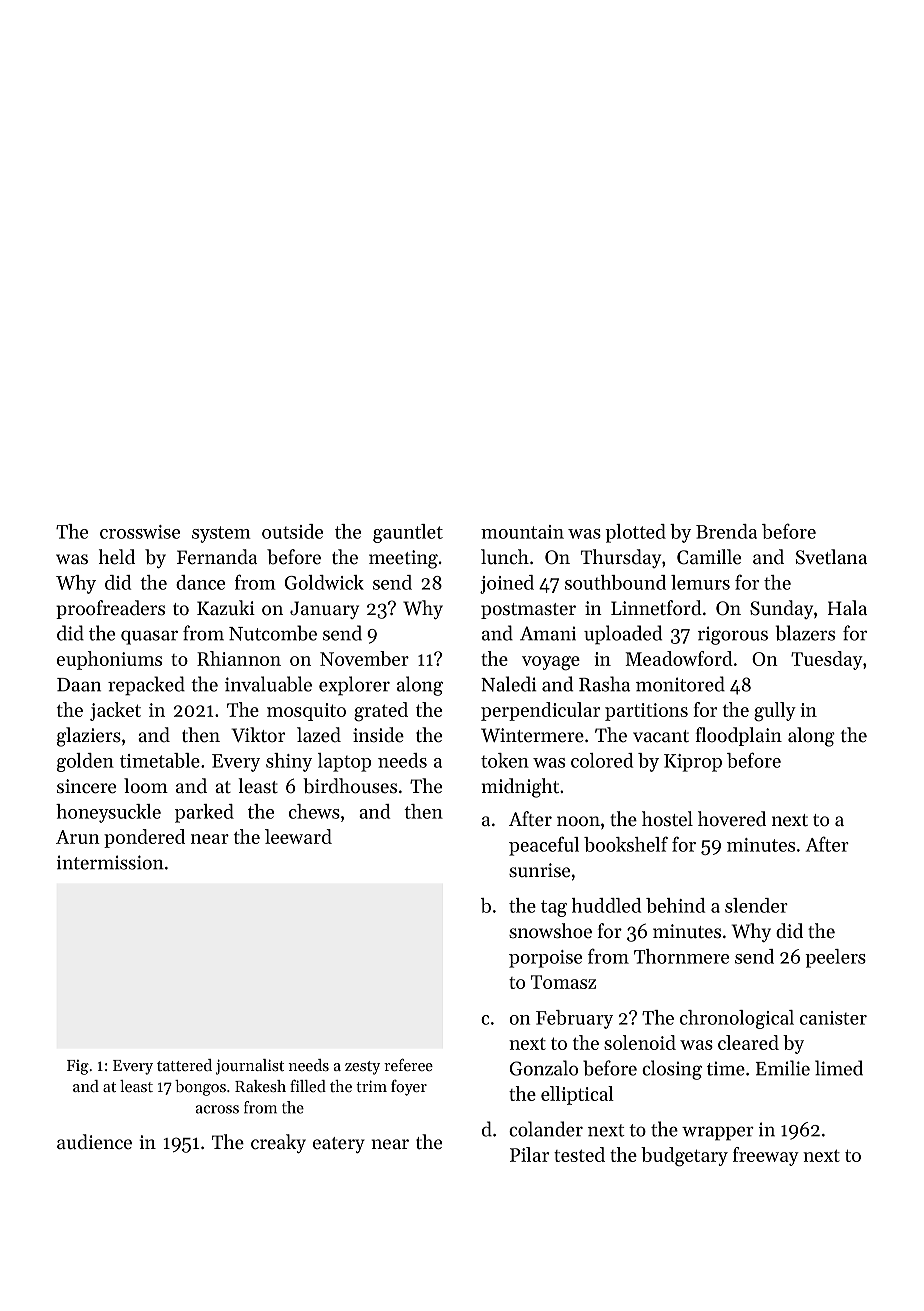 This document has height=1311, width=924. Describe the element at coordinates (574, 1019) in the document. I see `February` at that location.
